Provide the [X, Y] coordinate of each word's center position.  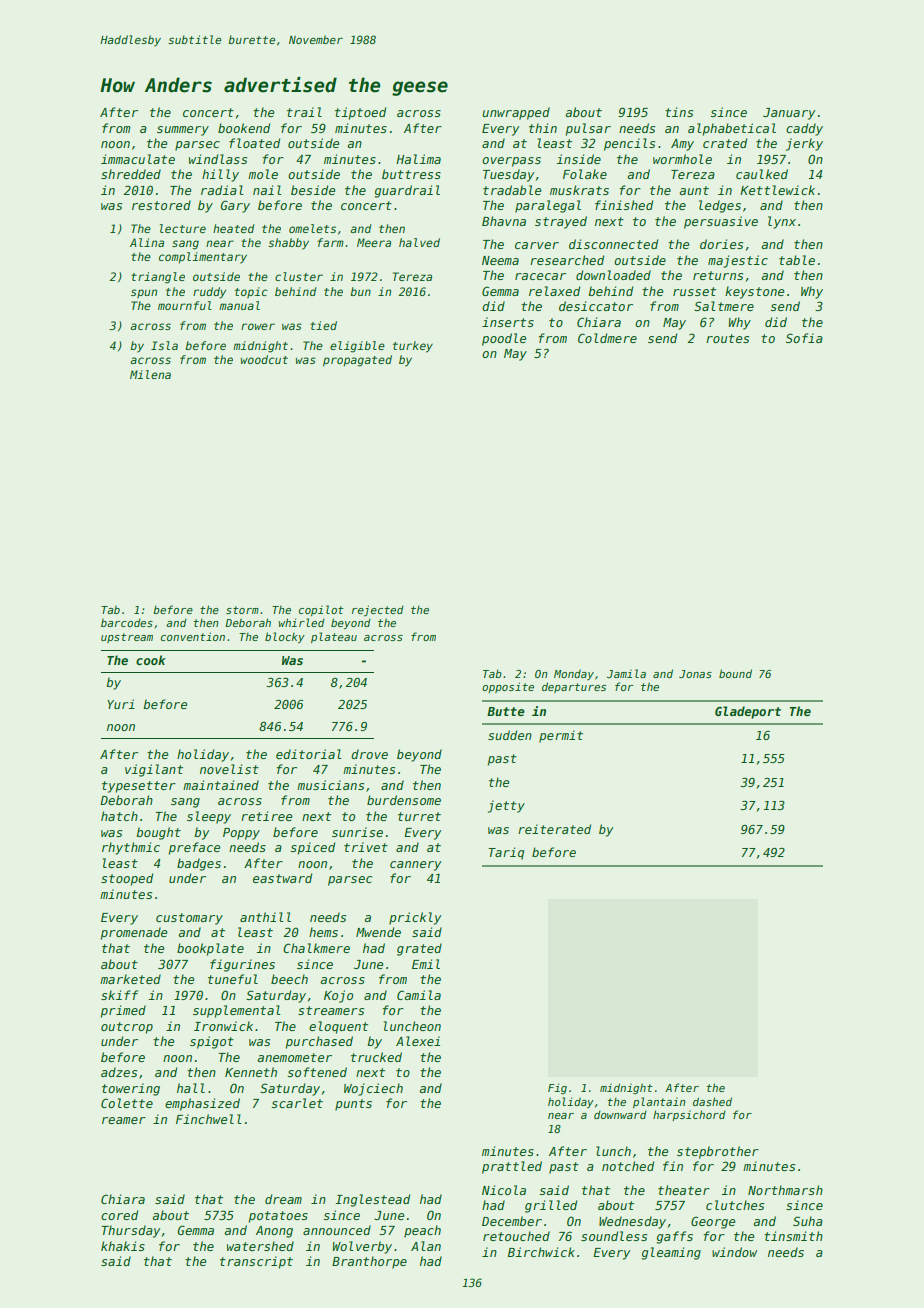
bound [735, 673]
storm [242, 610]
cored [119, 1215]
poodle [504, 339]
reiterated [554, 829]
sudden [510, 735]
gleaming [671, 1253]
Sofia [804, 338]
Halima [418, 159]
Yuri [121, 704]
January [789, 114]
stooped [127, 879]
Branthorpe [369, 1262]
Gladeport [748, 712]
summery [183, 131]
